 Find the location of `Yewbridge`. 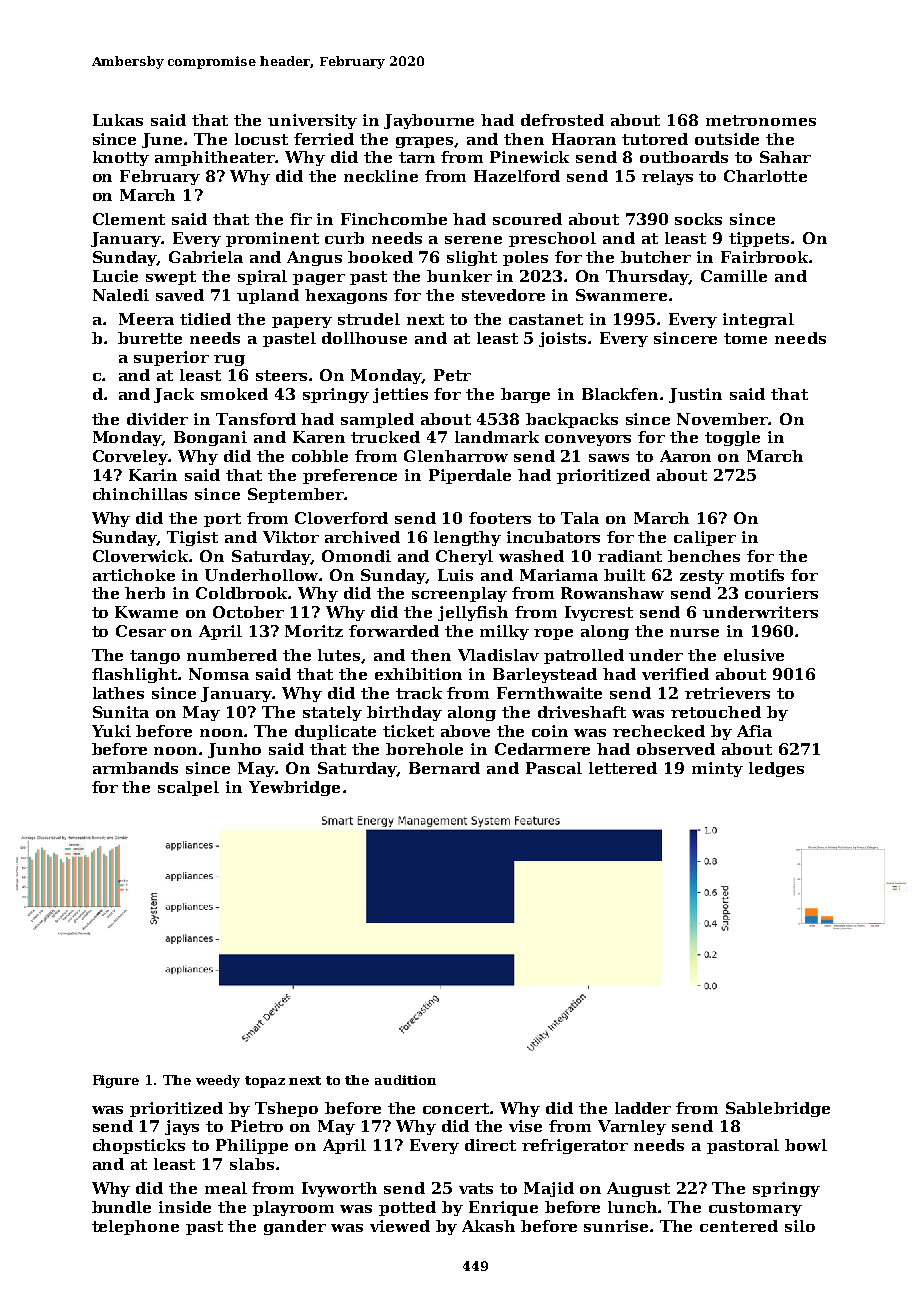

Yewbridge is located at coordinates (294, 788).
